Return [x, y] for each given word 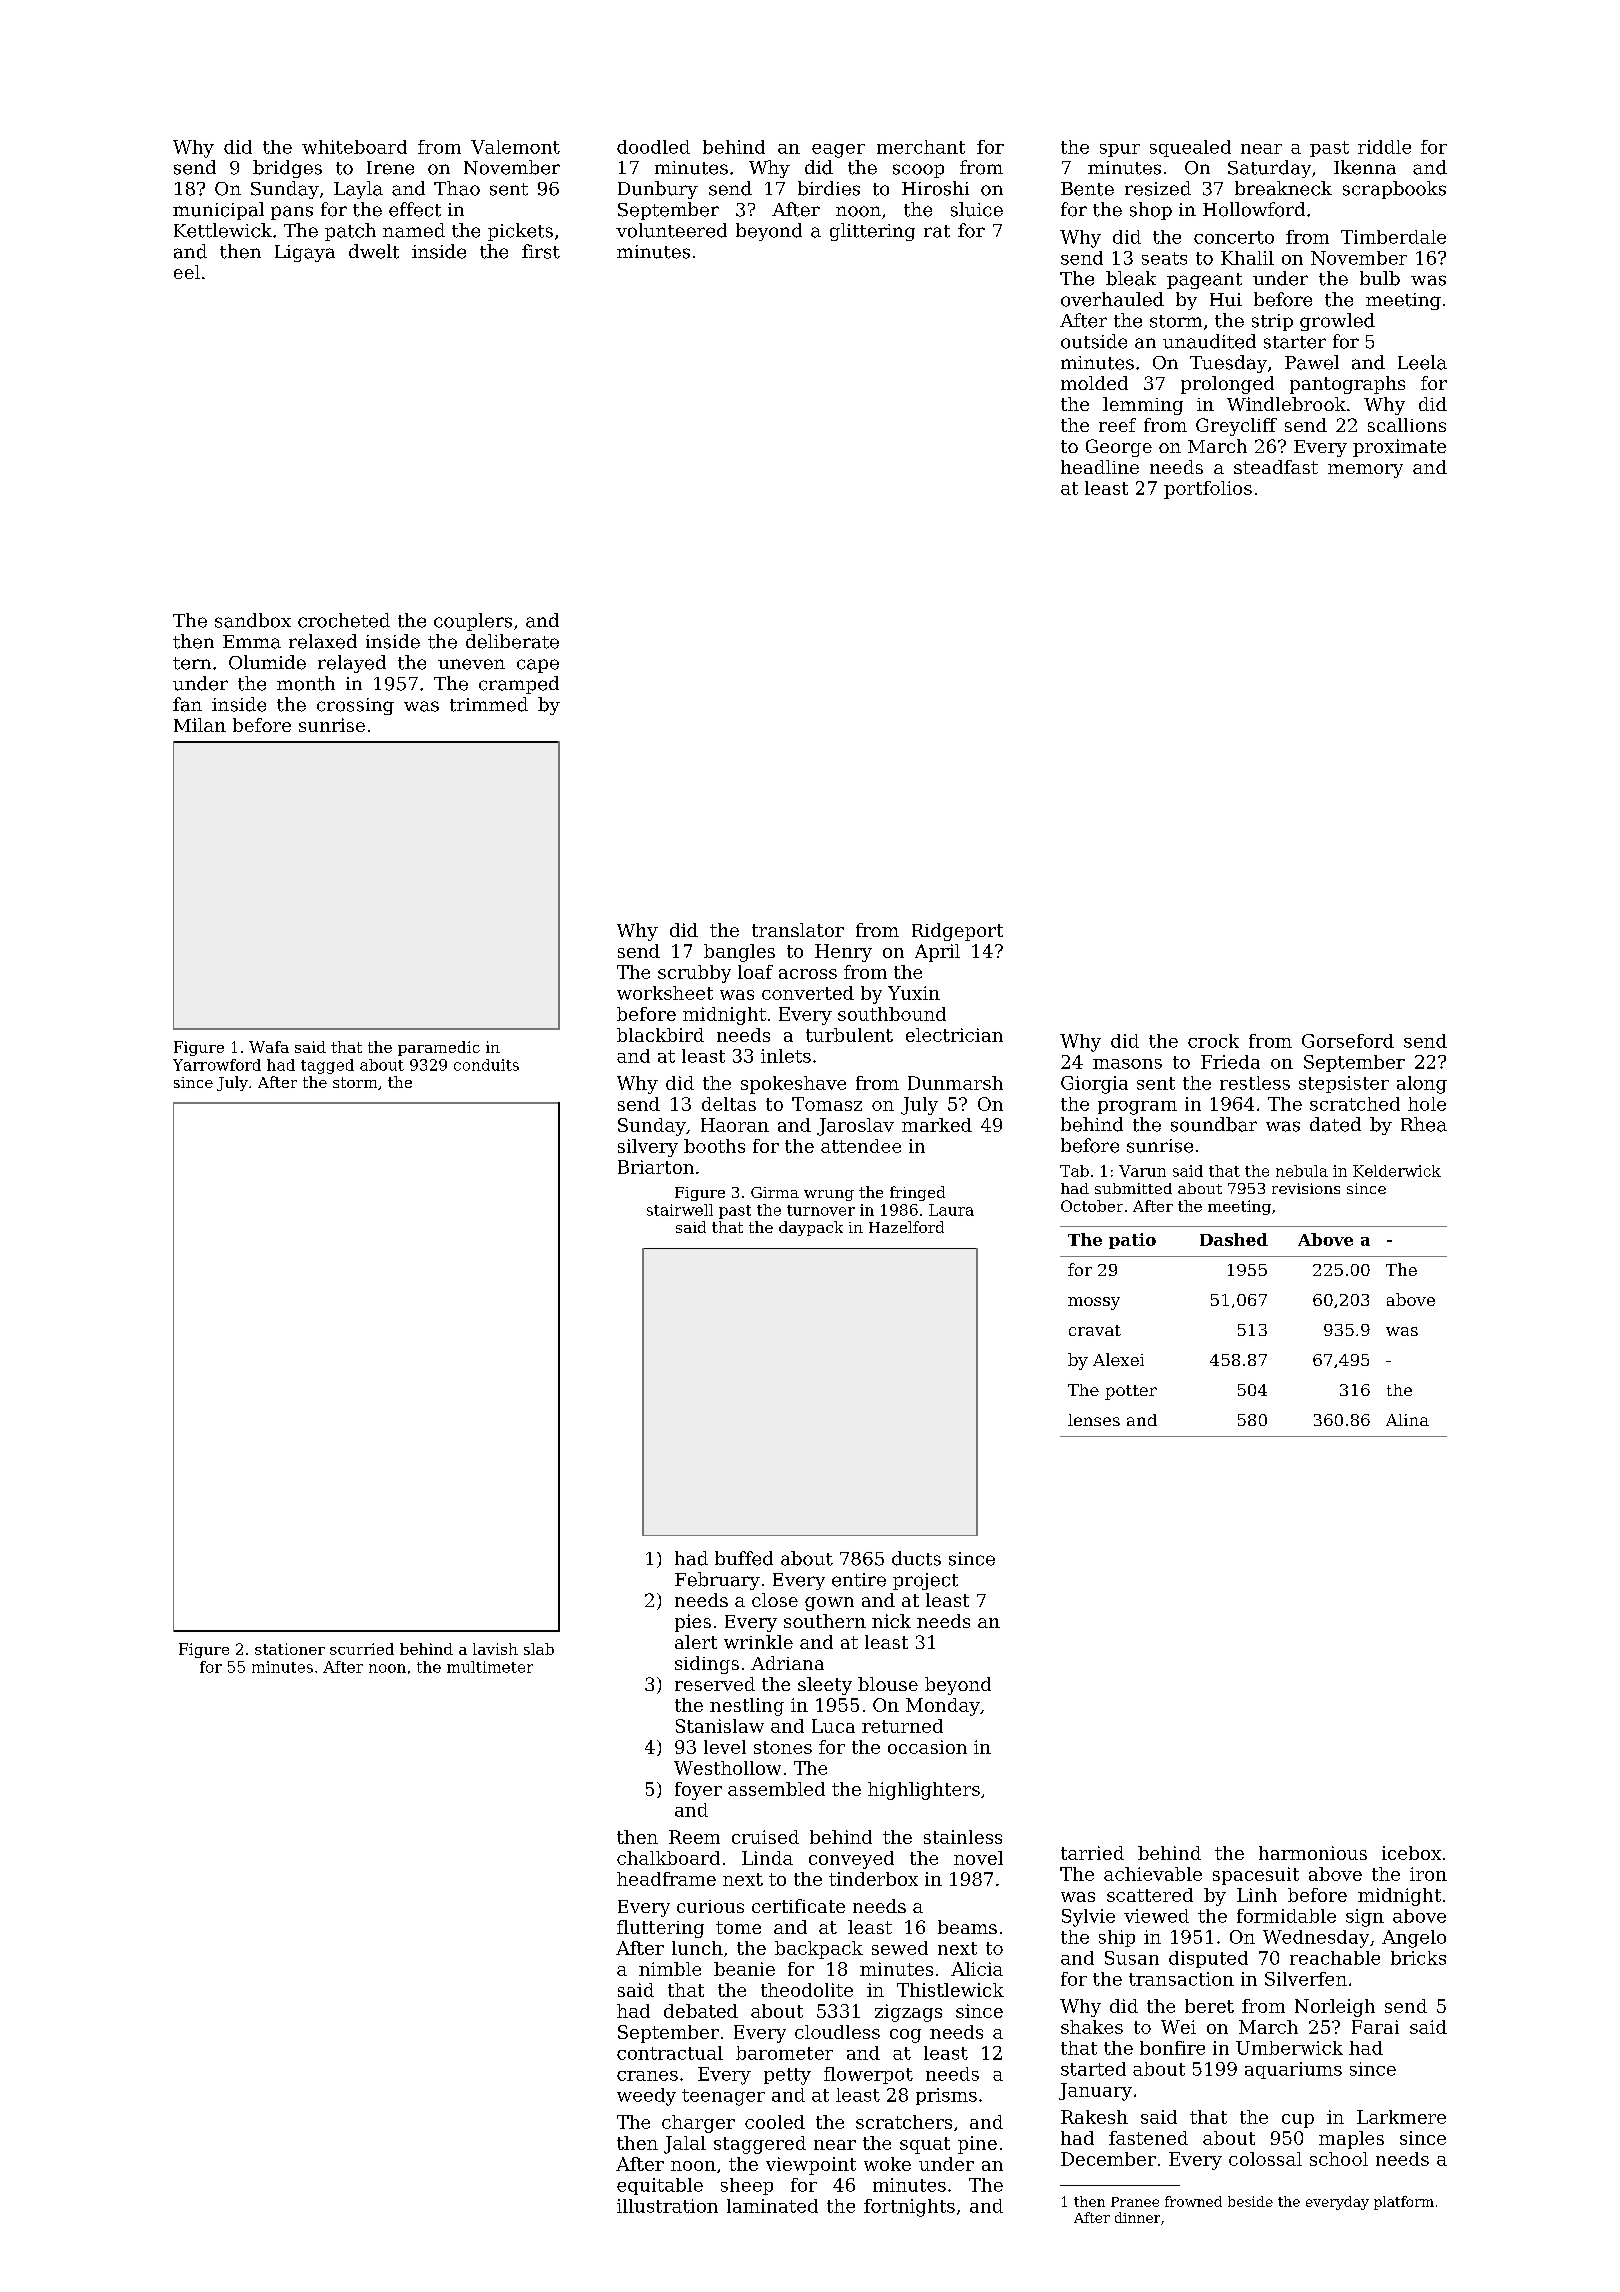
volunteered [671, 230]
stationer [290, 1649]
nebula [1302, 1171]
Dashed [1234, 1239]
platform [1404, 2203]
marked [937, 1125]
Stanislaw [720, 1726]
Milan [200, 725]
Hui [1226, 300]
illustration [667, 2206]
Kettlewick [223, 230]
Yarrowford [217, 1065]
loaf [755, 972]
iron [1428, 1874]
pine [977, 2145]
